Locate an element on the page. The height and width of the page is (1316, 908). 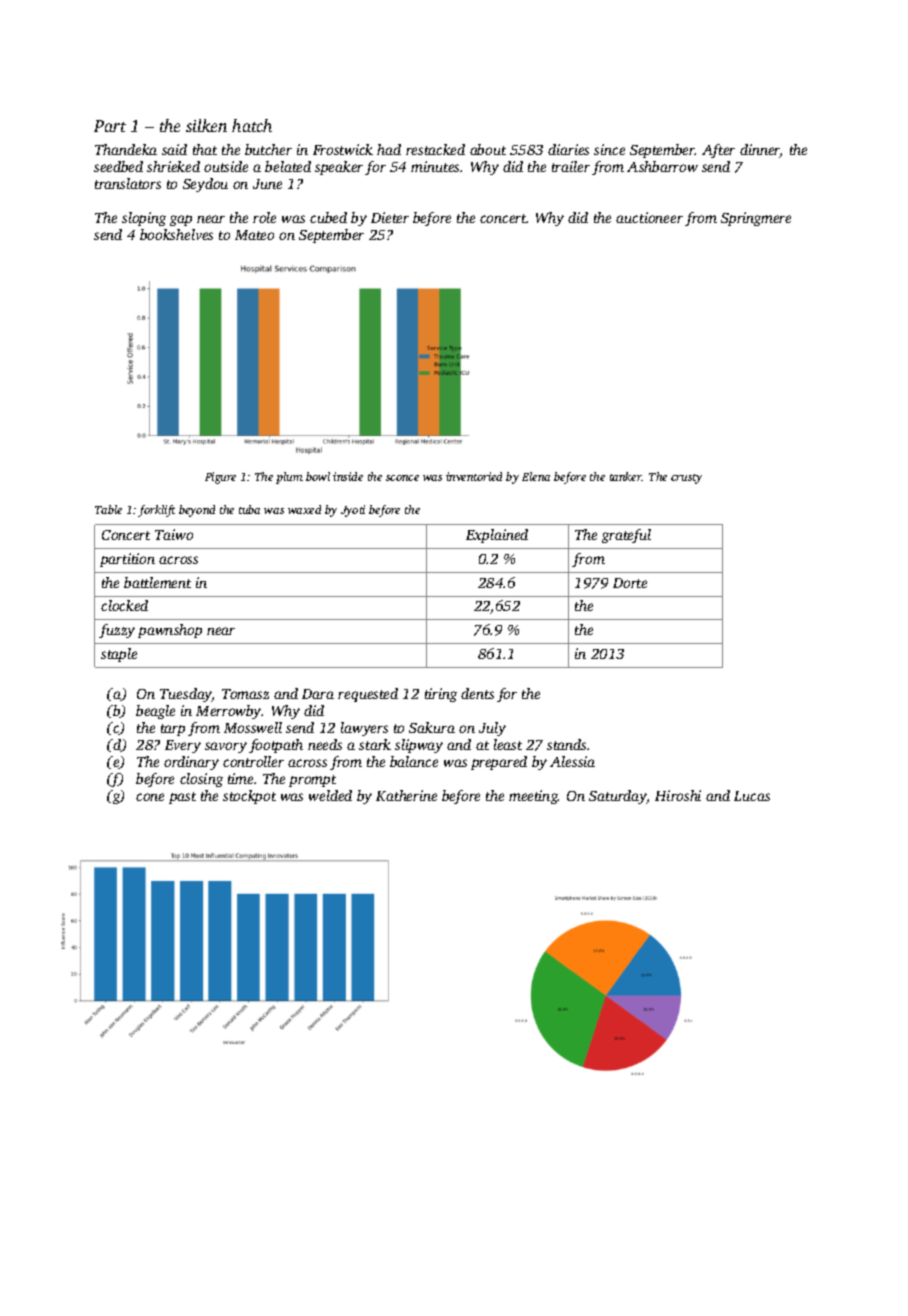
grateful is located at coordinates (626, 536).
